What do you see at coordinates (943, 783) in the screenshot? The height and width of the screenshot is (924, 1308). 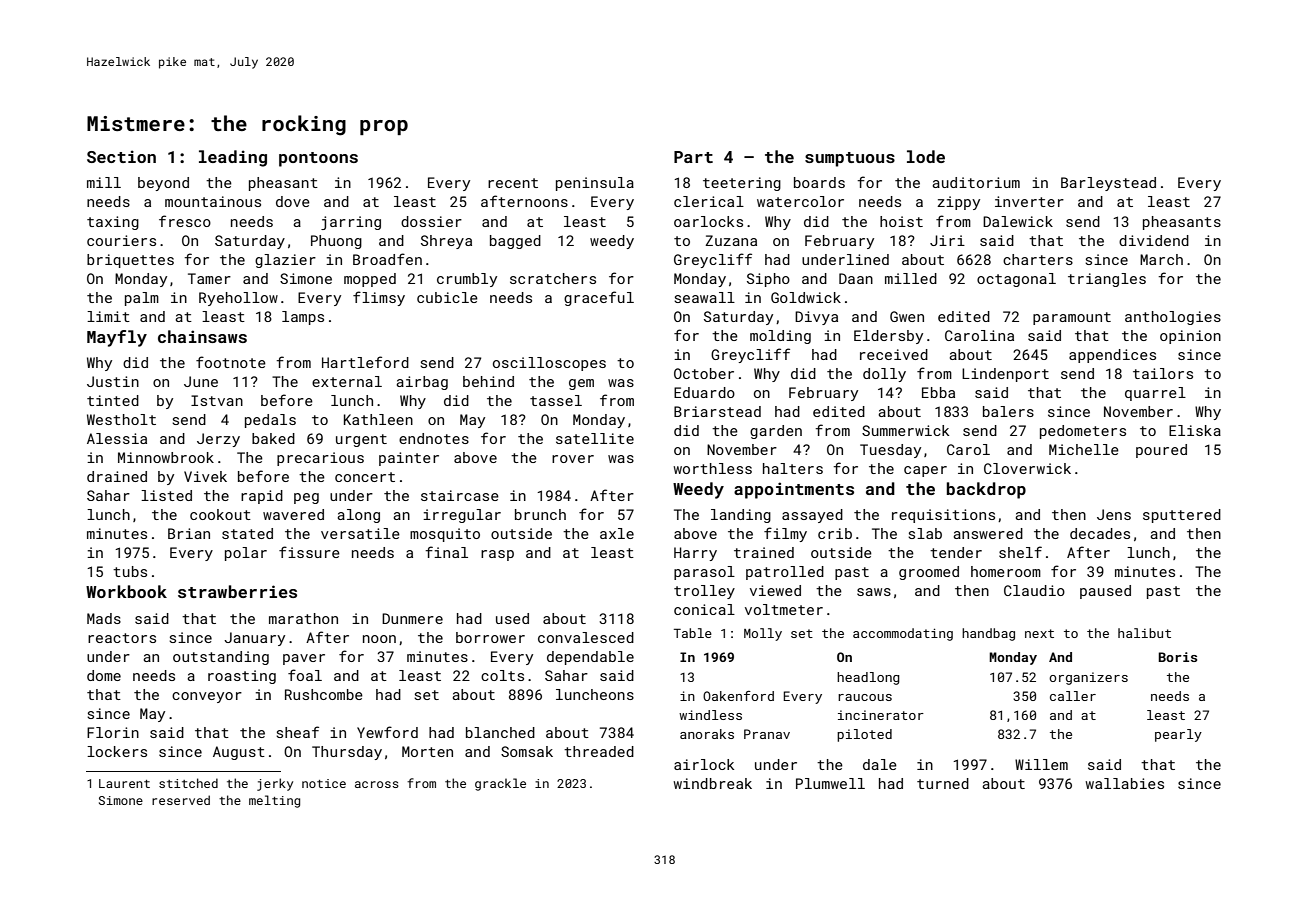 I see `turned` at bounding box center [943, 783].
